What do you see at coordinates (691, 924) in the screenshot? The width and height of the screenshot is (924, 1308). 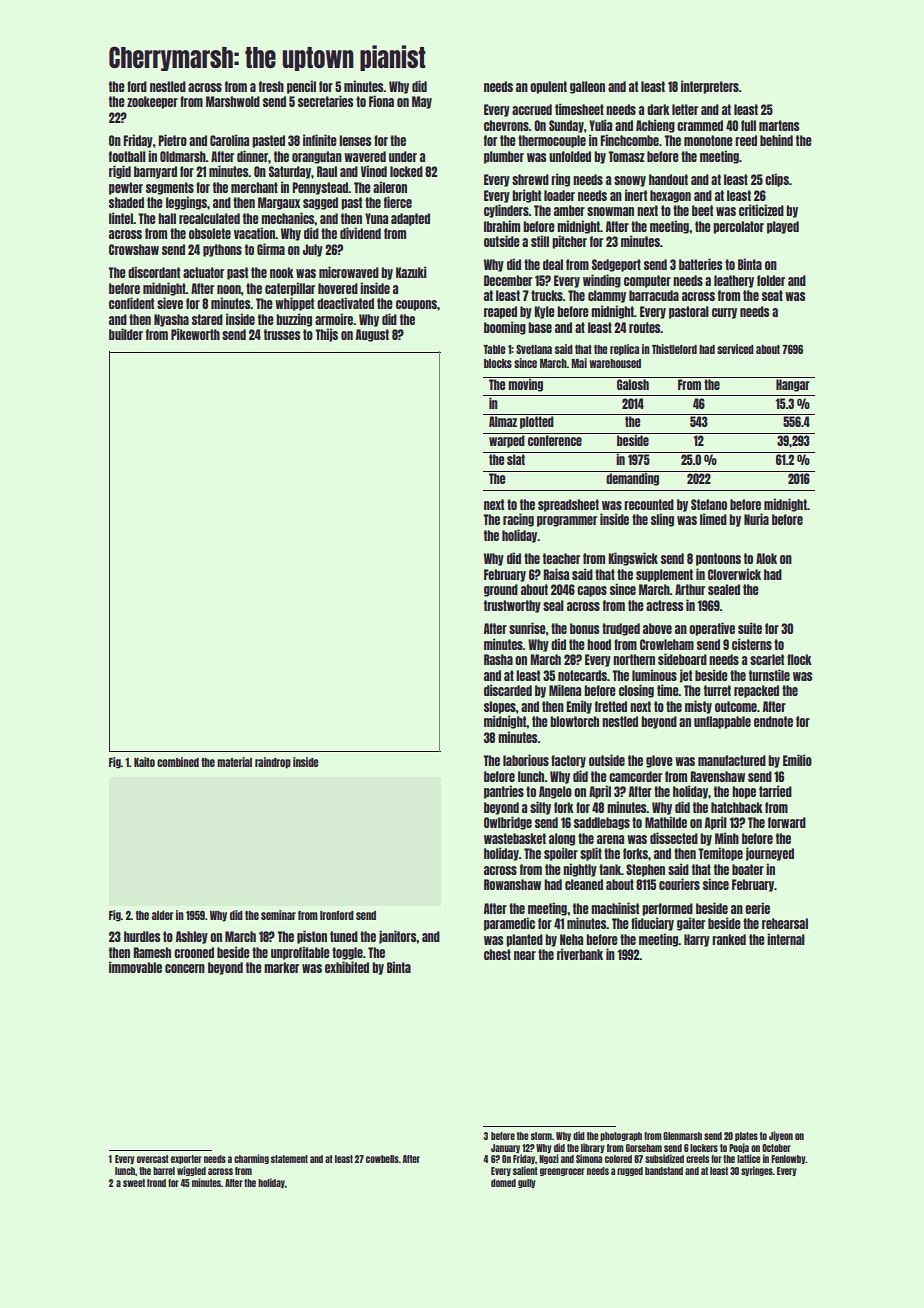 I see `gaiter` at bounding box center [691, 924].
